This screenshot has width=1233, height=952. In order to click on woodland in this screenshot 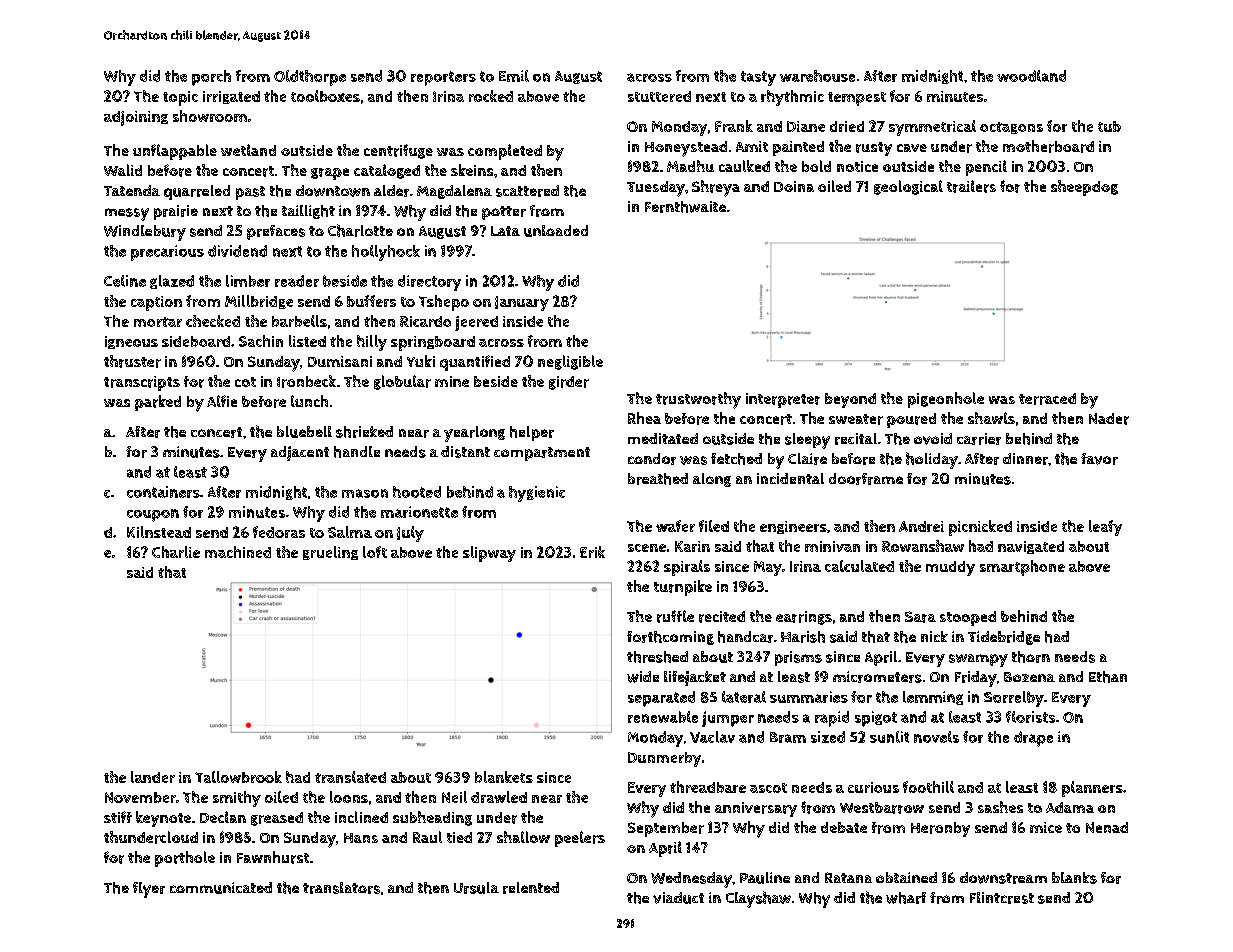, I will do `click(1031, 76)`.
